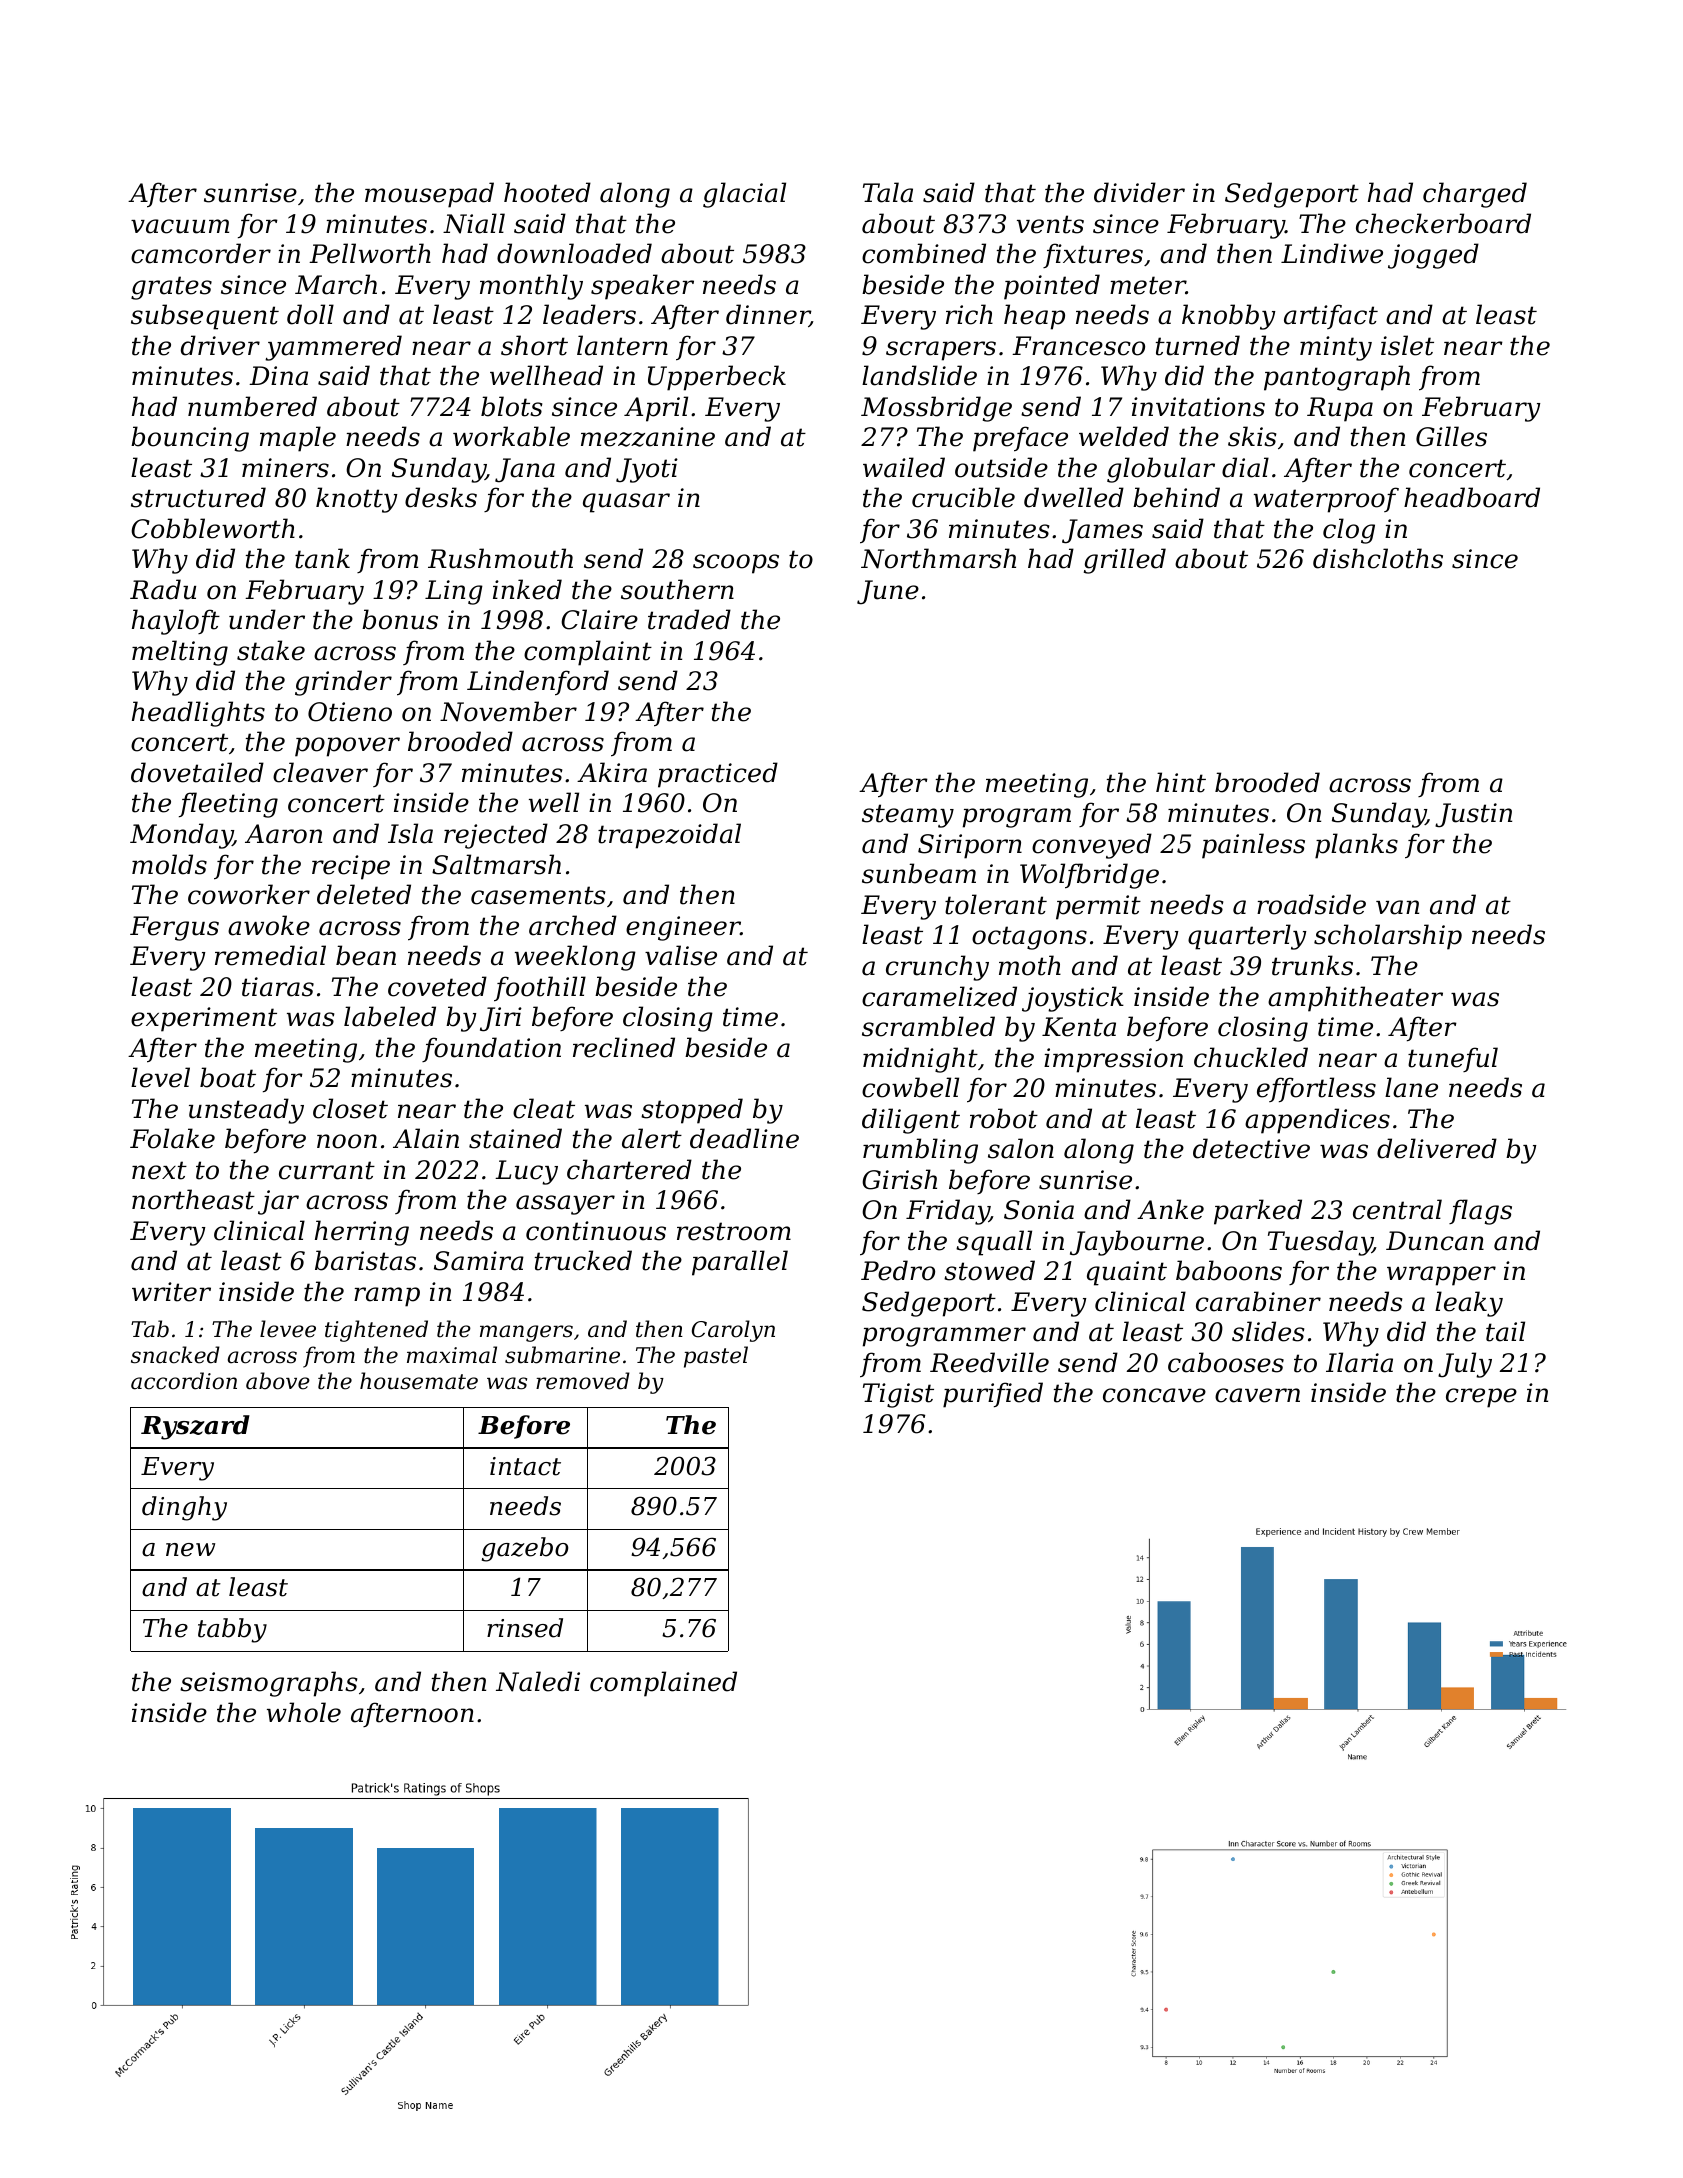 Image resolution: width=1683 pixels, height=2178 pixels. What do you see at coordinates (525, 1549) in the screenshot?
I see `gazebo` at bounding box center [525, 1549].
